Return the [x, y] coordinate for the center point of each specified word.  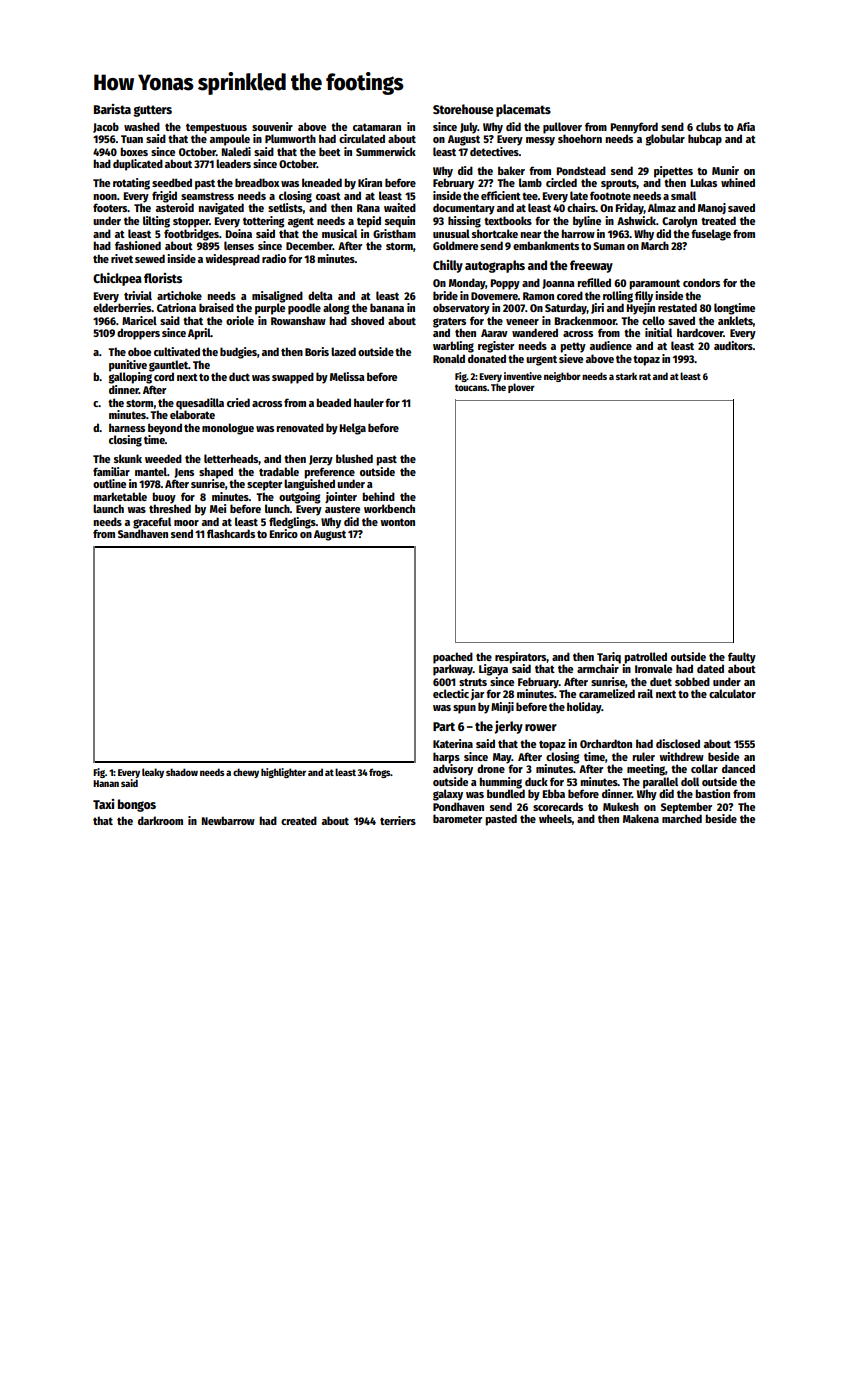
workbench [389, 508]
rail [645, 693]
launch [108, 508]
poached [453, 658]
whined [738, 182]
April [199, 334]
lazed [343, 351]
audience [611, 345]
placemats [523, 110]
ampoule [230, 140]
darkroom [160, 820]
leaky [153, 773]
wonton [397, 522]
